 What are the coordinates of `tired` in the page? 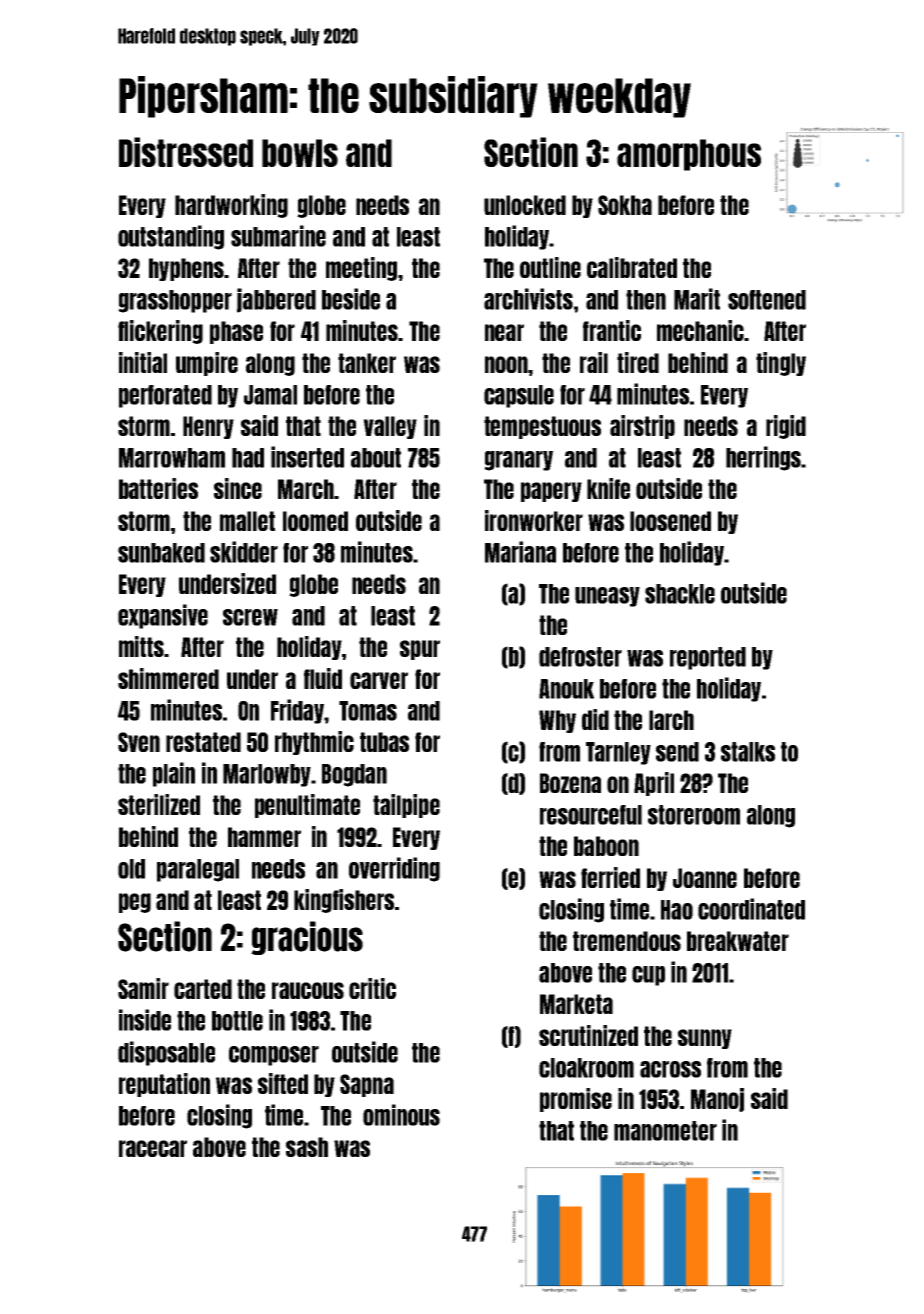 It's located at (638, 362).
